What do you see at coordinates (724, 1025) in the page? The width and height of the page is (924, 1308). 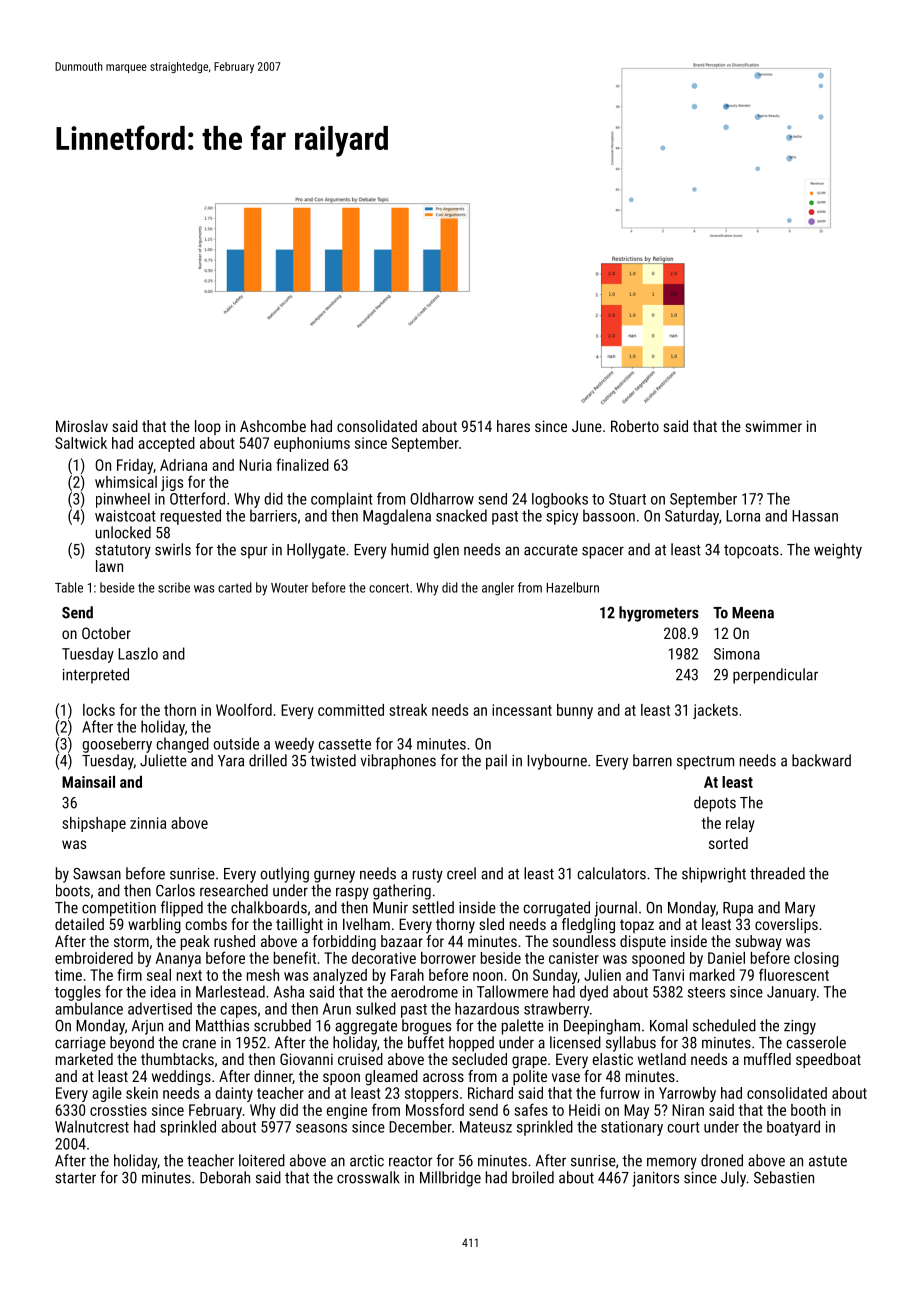 I see `scheduled` at bounding box center [724, 1025].
